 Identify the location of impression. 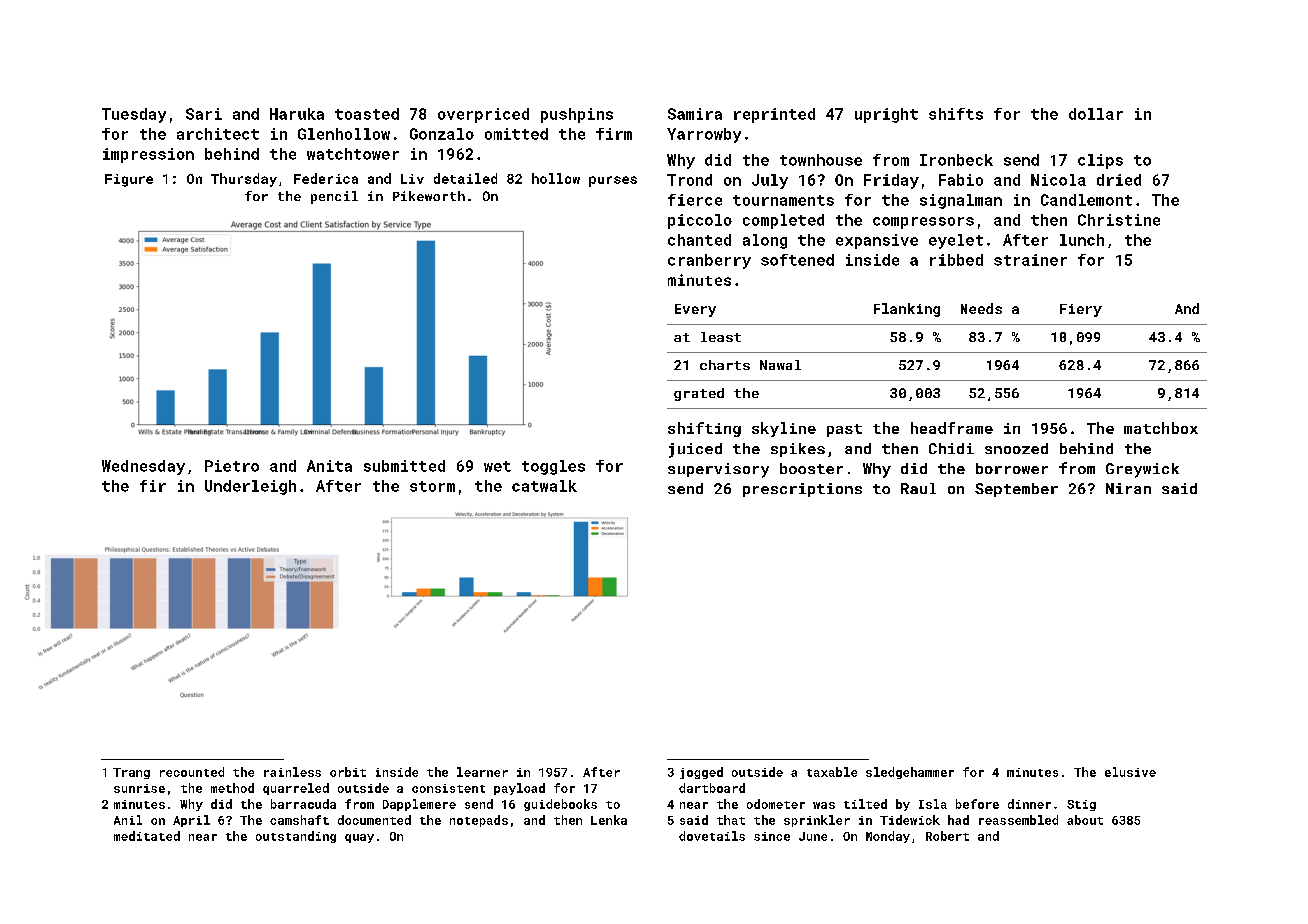
(148, 155).
